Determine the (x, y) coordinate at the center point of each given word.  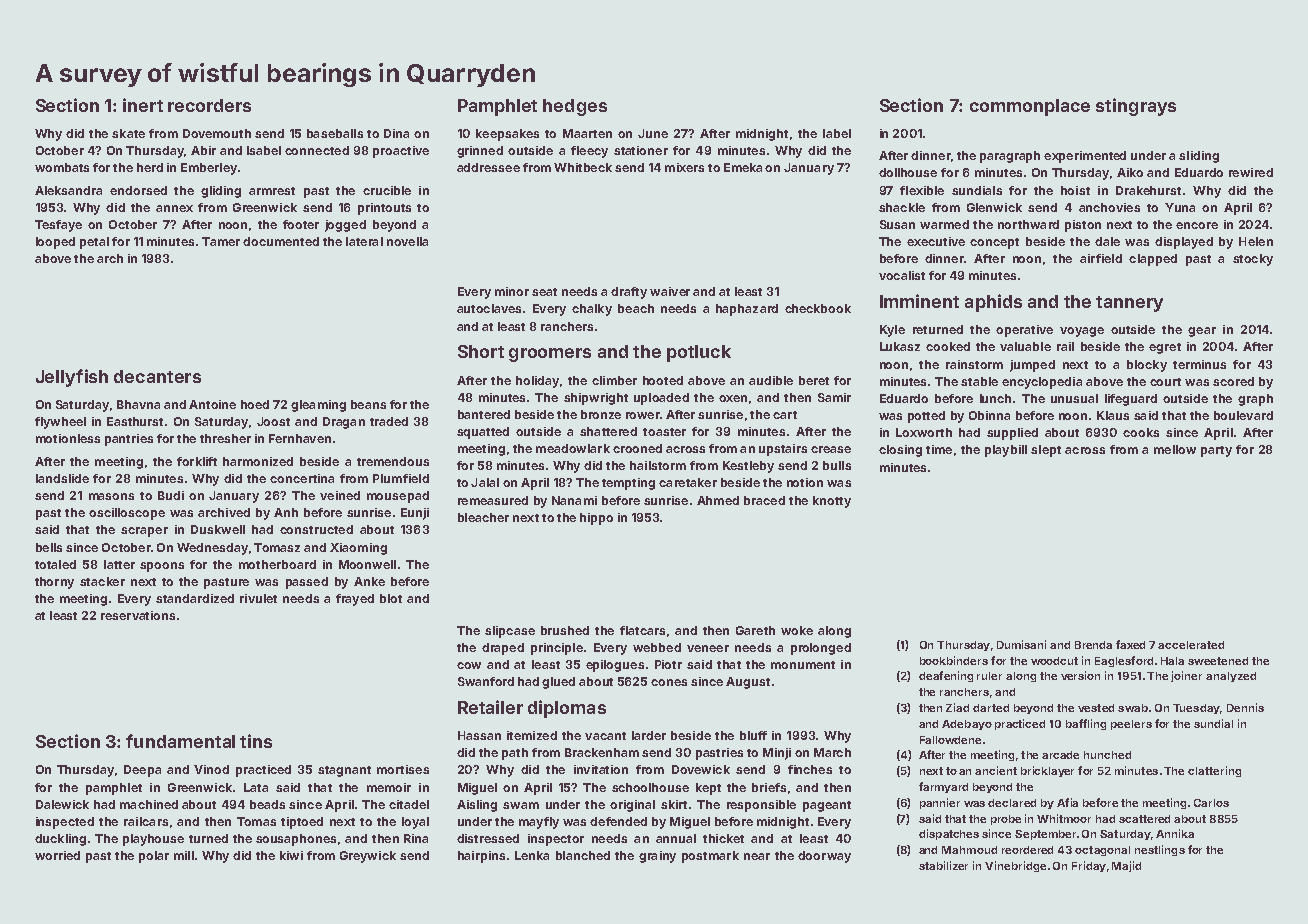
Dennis (1245, 707)
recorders (209, 105)
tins (256, 741)
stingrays (1136, 107)
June (653, 133)
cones (669, 682)
